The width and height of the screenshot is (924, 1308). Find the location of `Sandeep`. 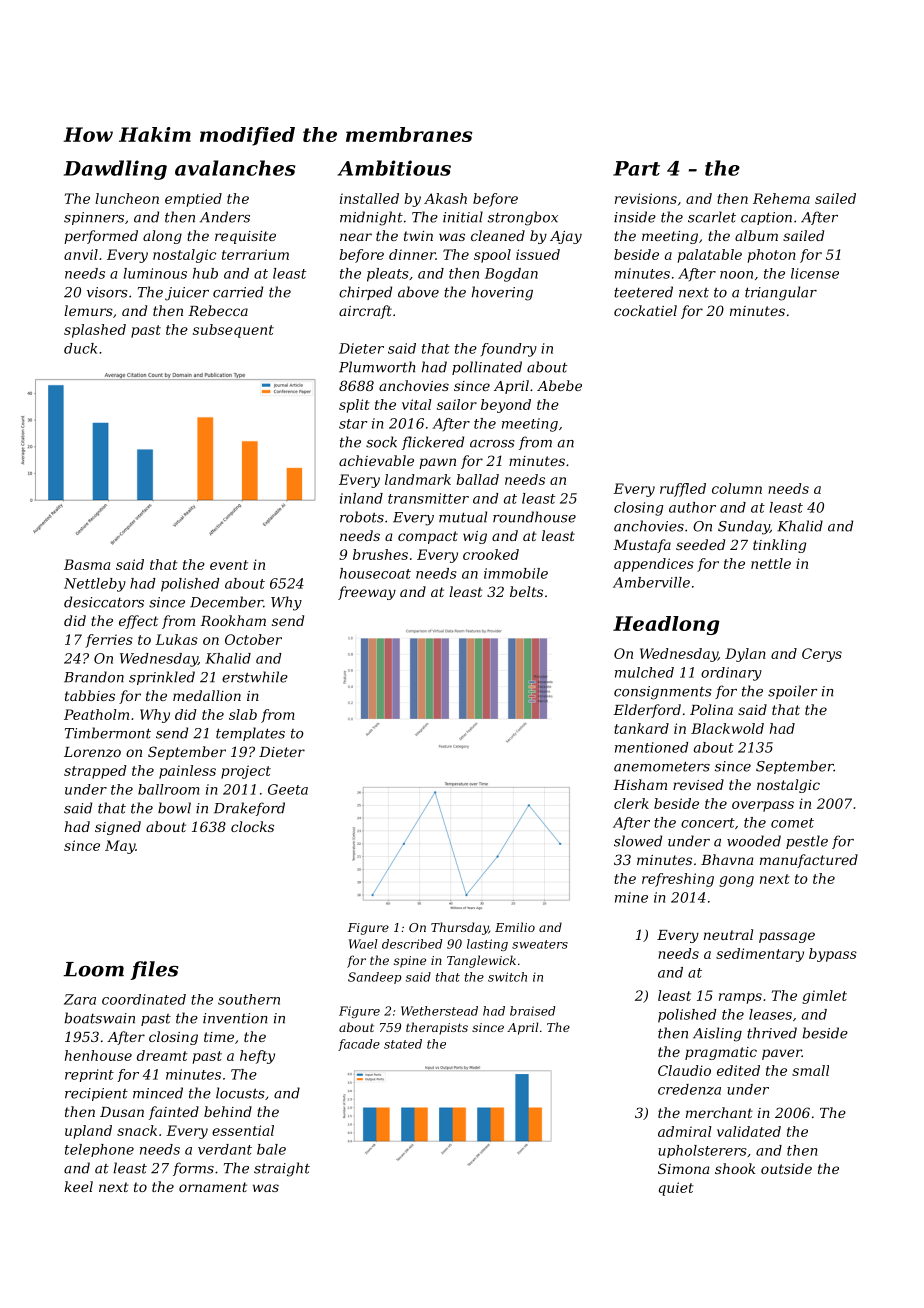

Sandeep is located at coordinates (375, 978).
